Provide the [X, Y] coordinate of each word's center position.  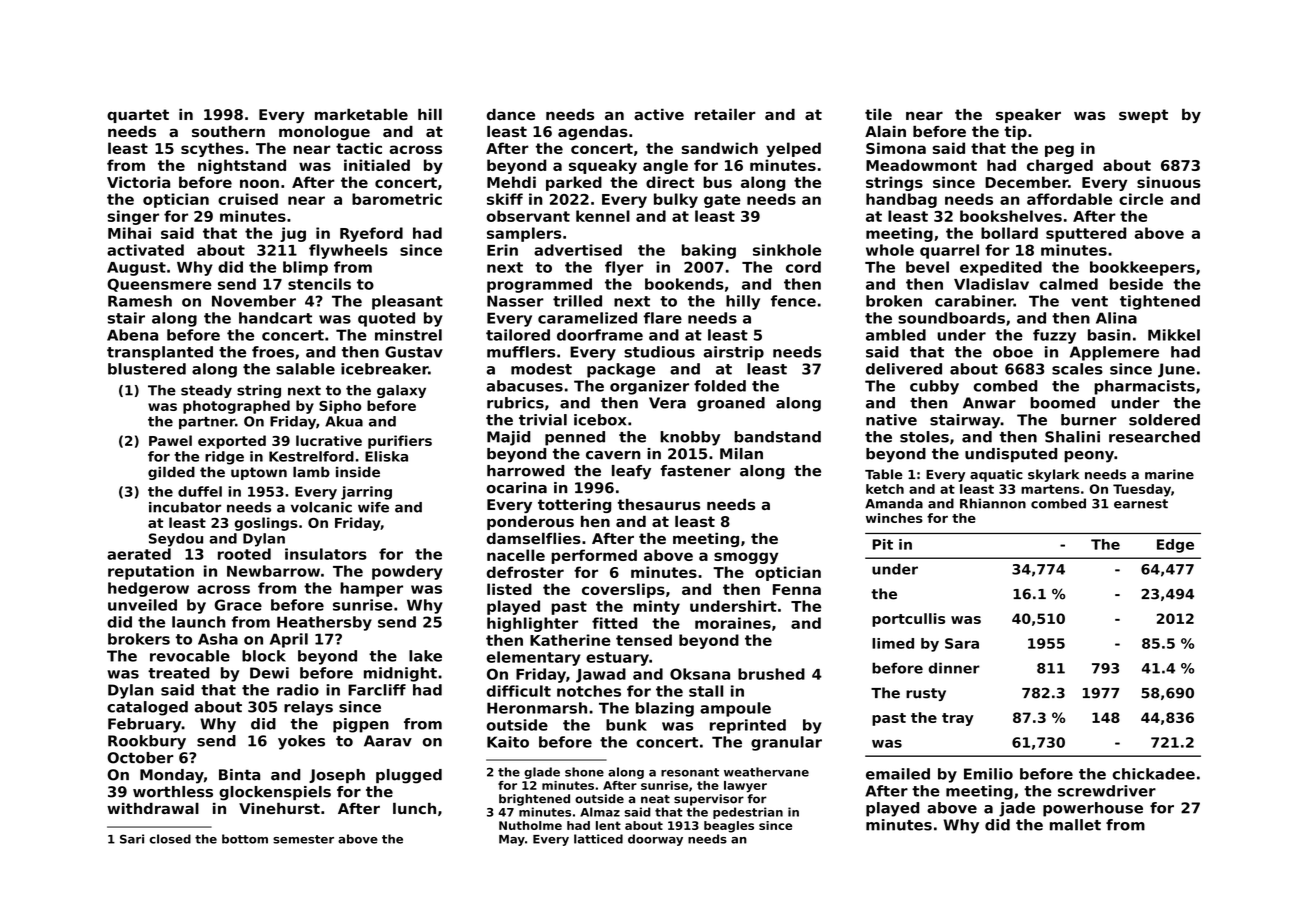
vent [1089, 301]
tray [958, 719]
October [140, 758]
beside [1136, 284]
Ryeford [371, 234]
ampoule [735, 709]
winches [894, 518]
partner [207, 423]
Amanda [894, 503]
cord [803, 267]
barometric [397, 199]
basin [1109, 335]
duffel [200, 491]
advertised [578, 250]
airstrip [734, 353]
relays [308, 708]
